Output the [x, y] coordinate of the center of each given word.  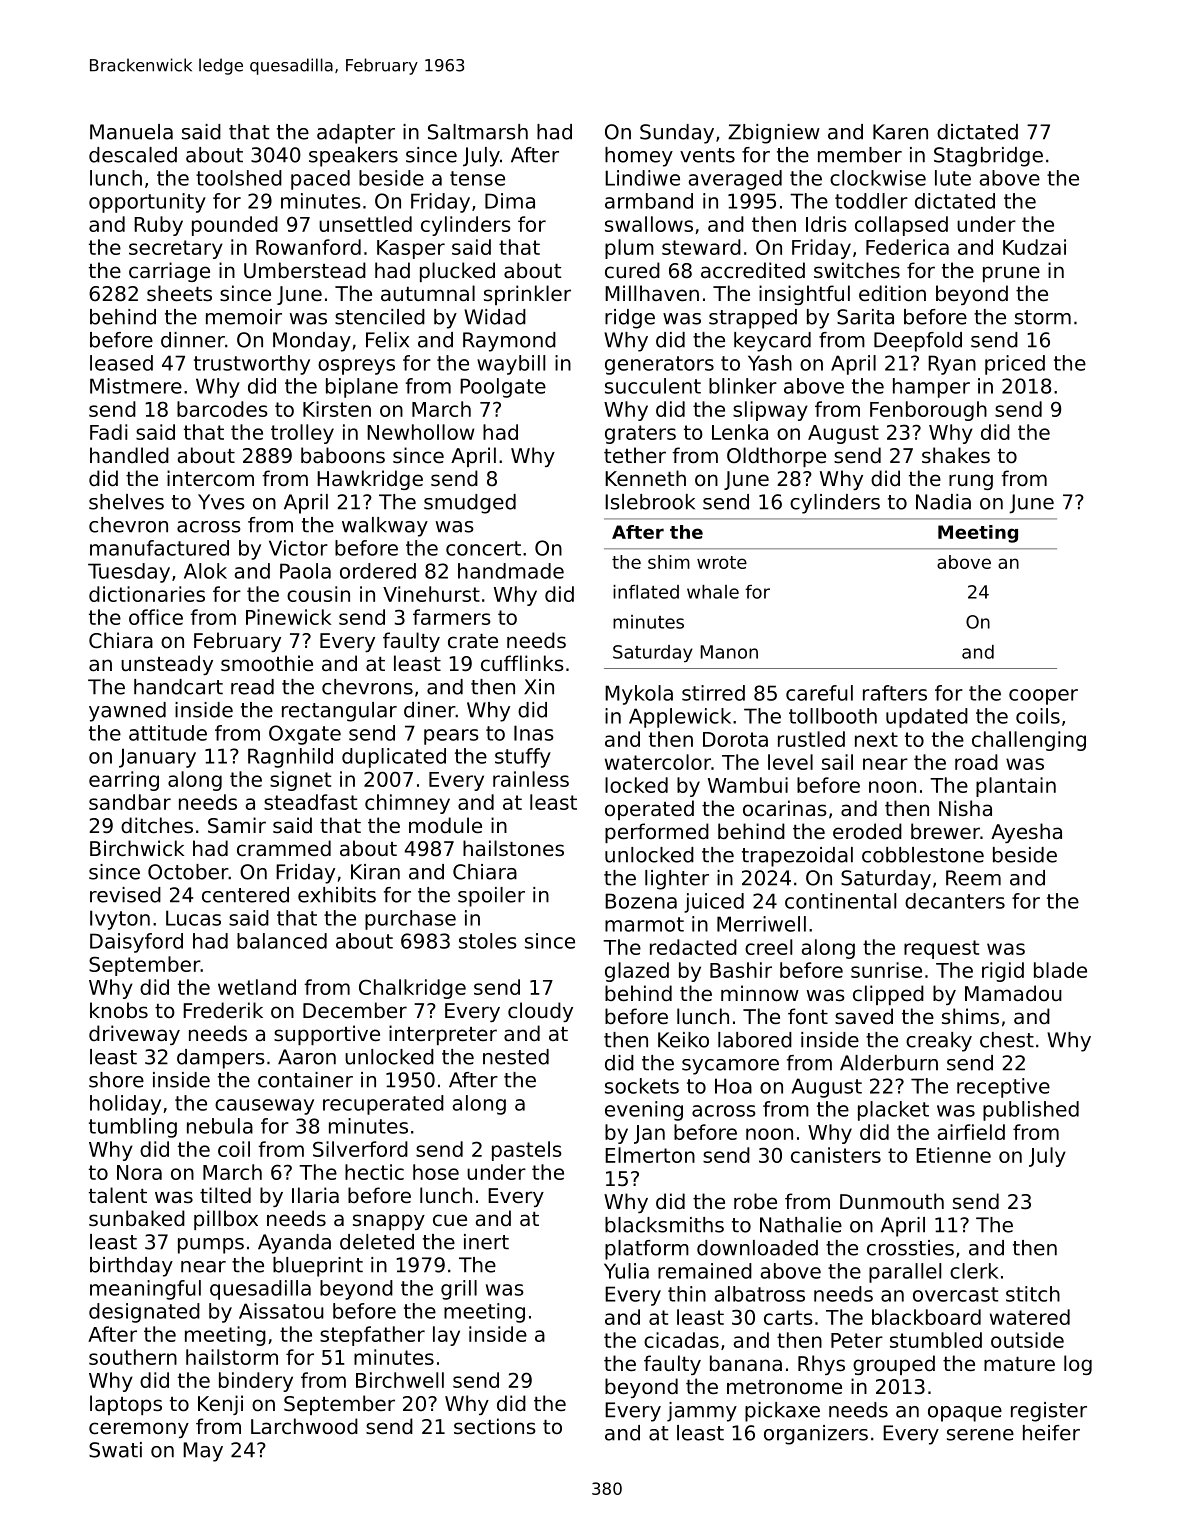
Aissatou [281, 1311]
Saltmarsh [478, 132]
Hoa [733, 1086]
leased [121, 363]
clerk [974, 1271]
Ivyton [120, 920]
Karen [900, 132]
